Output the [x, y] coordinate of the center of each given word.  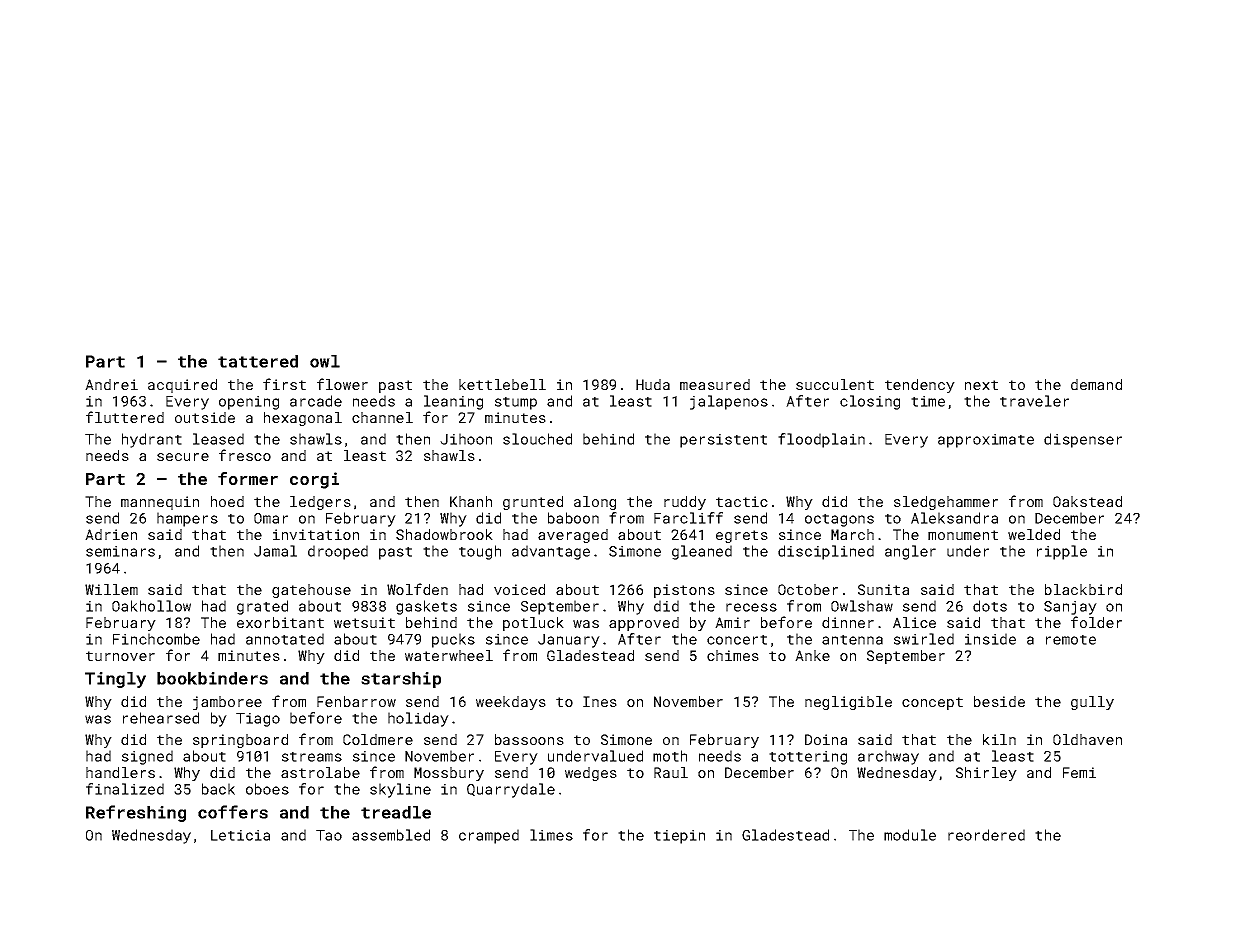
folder [1096, 622]
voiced [519, 589]
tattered [258, 361]
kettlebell [502, 384]
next [981, 385]
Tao [329, 835]
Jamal [275, 551]
